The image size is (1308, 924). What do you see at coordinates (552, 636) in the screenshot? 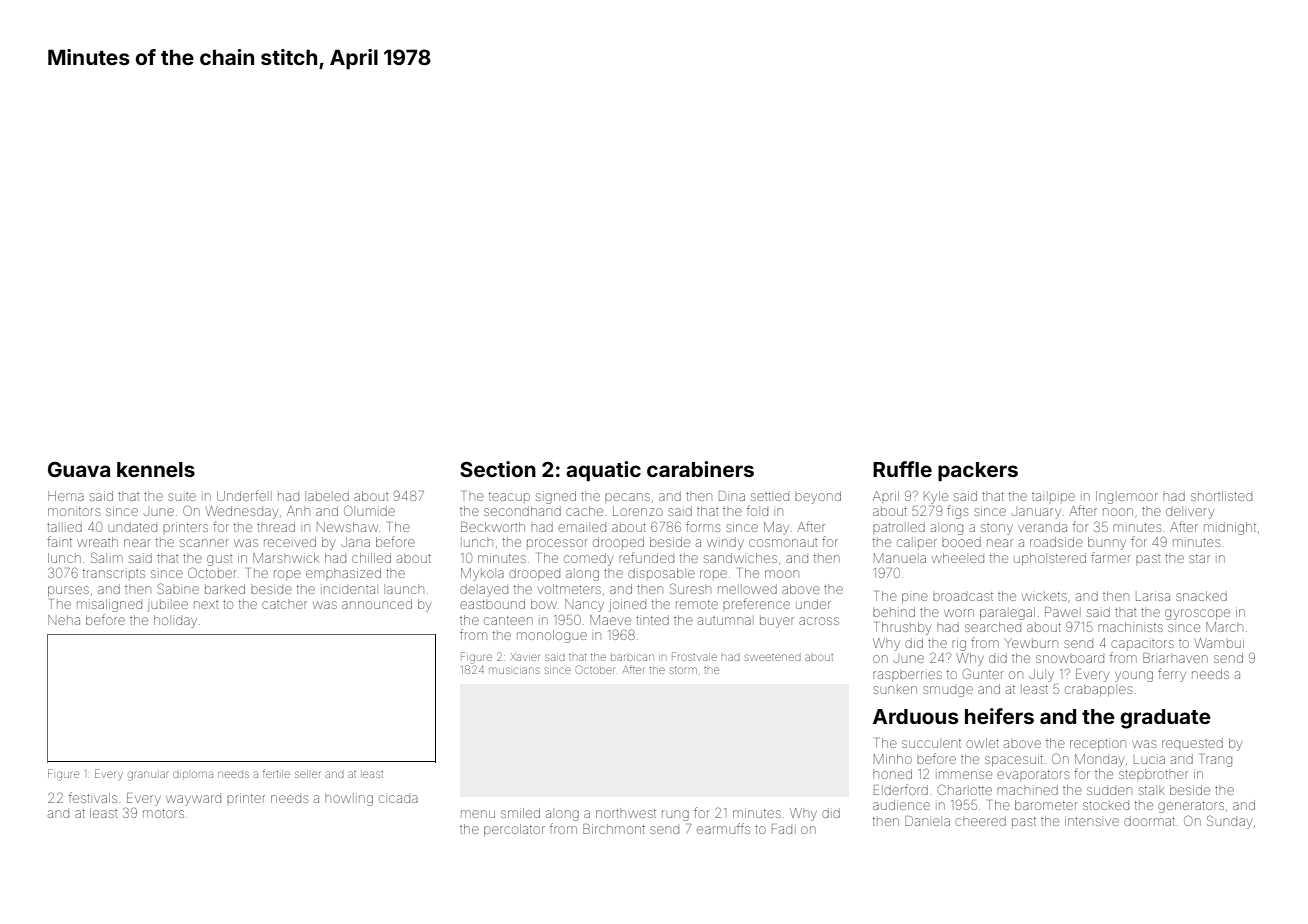
I see `monologue` at bounding box center [552, 636].
